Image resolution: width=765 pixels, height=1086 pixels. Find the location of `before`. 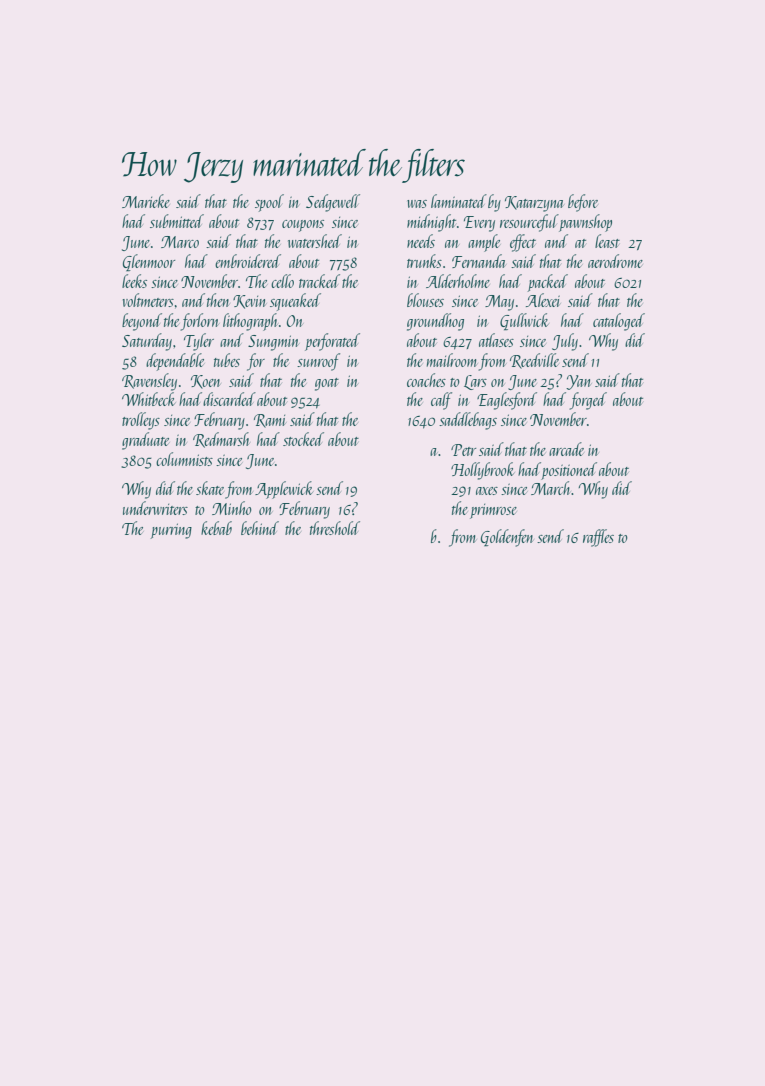

before is located at coordinates (583, 203).
